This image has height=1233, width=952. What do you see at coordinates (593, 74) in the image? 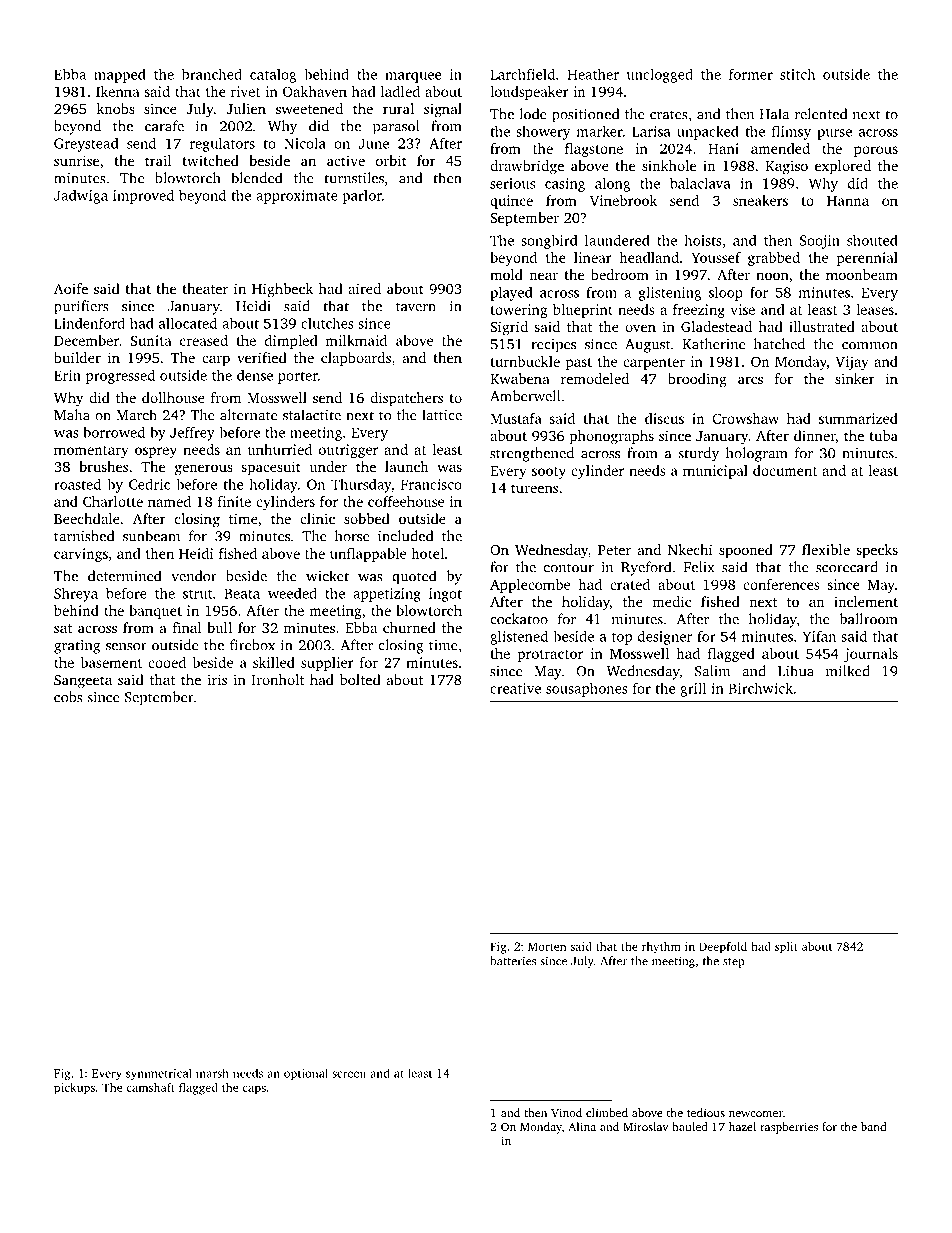
I see `Heather` at bounding box center [593, 74].
